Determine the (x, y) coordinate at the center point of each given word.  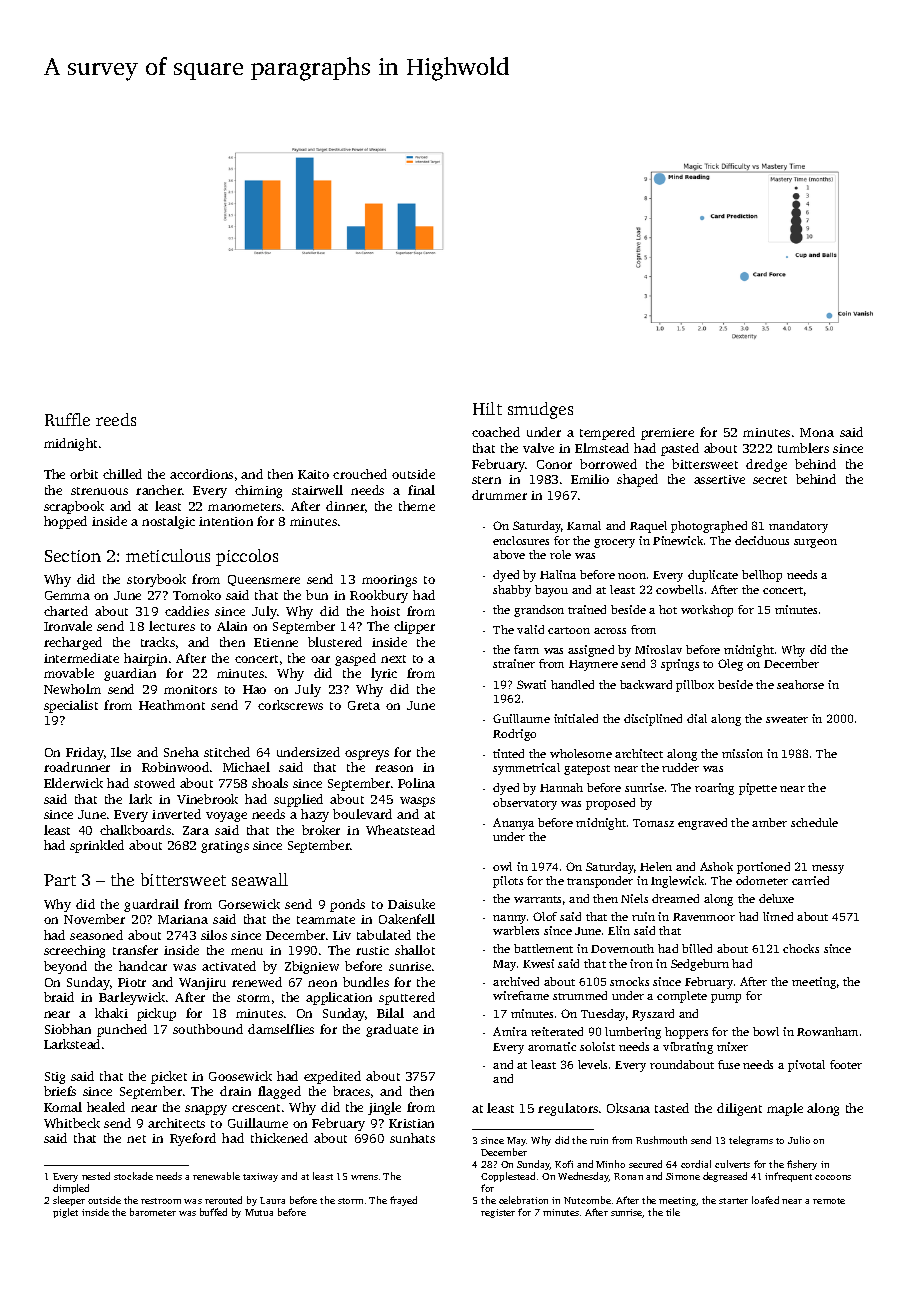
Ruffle (67, 419)
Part (60, 880)
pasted (680, 449)
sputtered (407, 998)
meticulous (168, 555)
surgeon (815, 543)
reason (394, 768)
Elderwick (73, 783)
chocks (801, 948)
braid (59, 997)
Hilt (487, 408)
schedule (814, 822)
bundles (366, 982)
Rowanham (827, 1031)
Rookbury (379, 596)
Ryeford (193, 1139)
